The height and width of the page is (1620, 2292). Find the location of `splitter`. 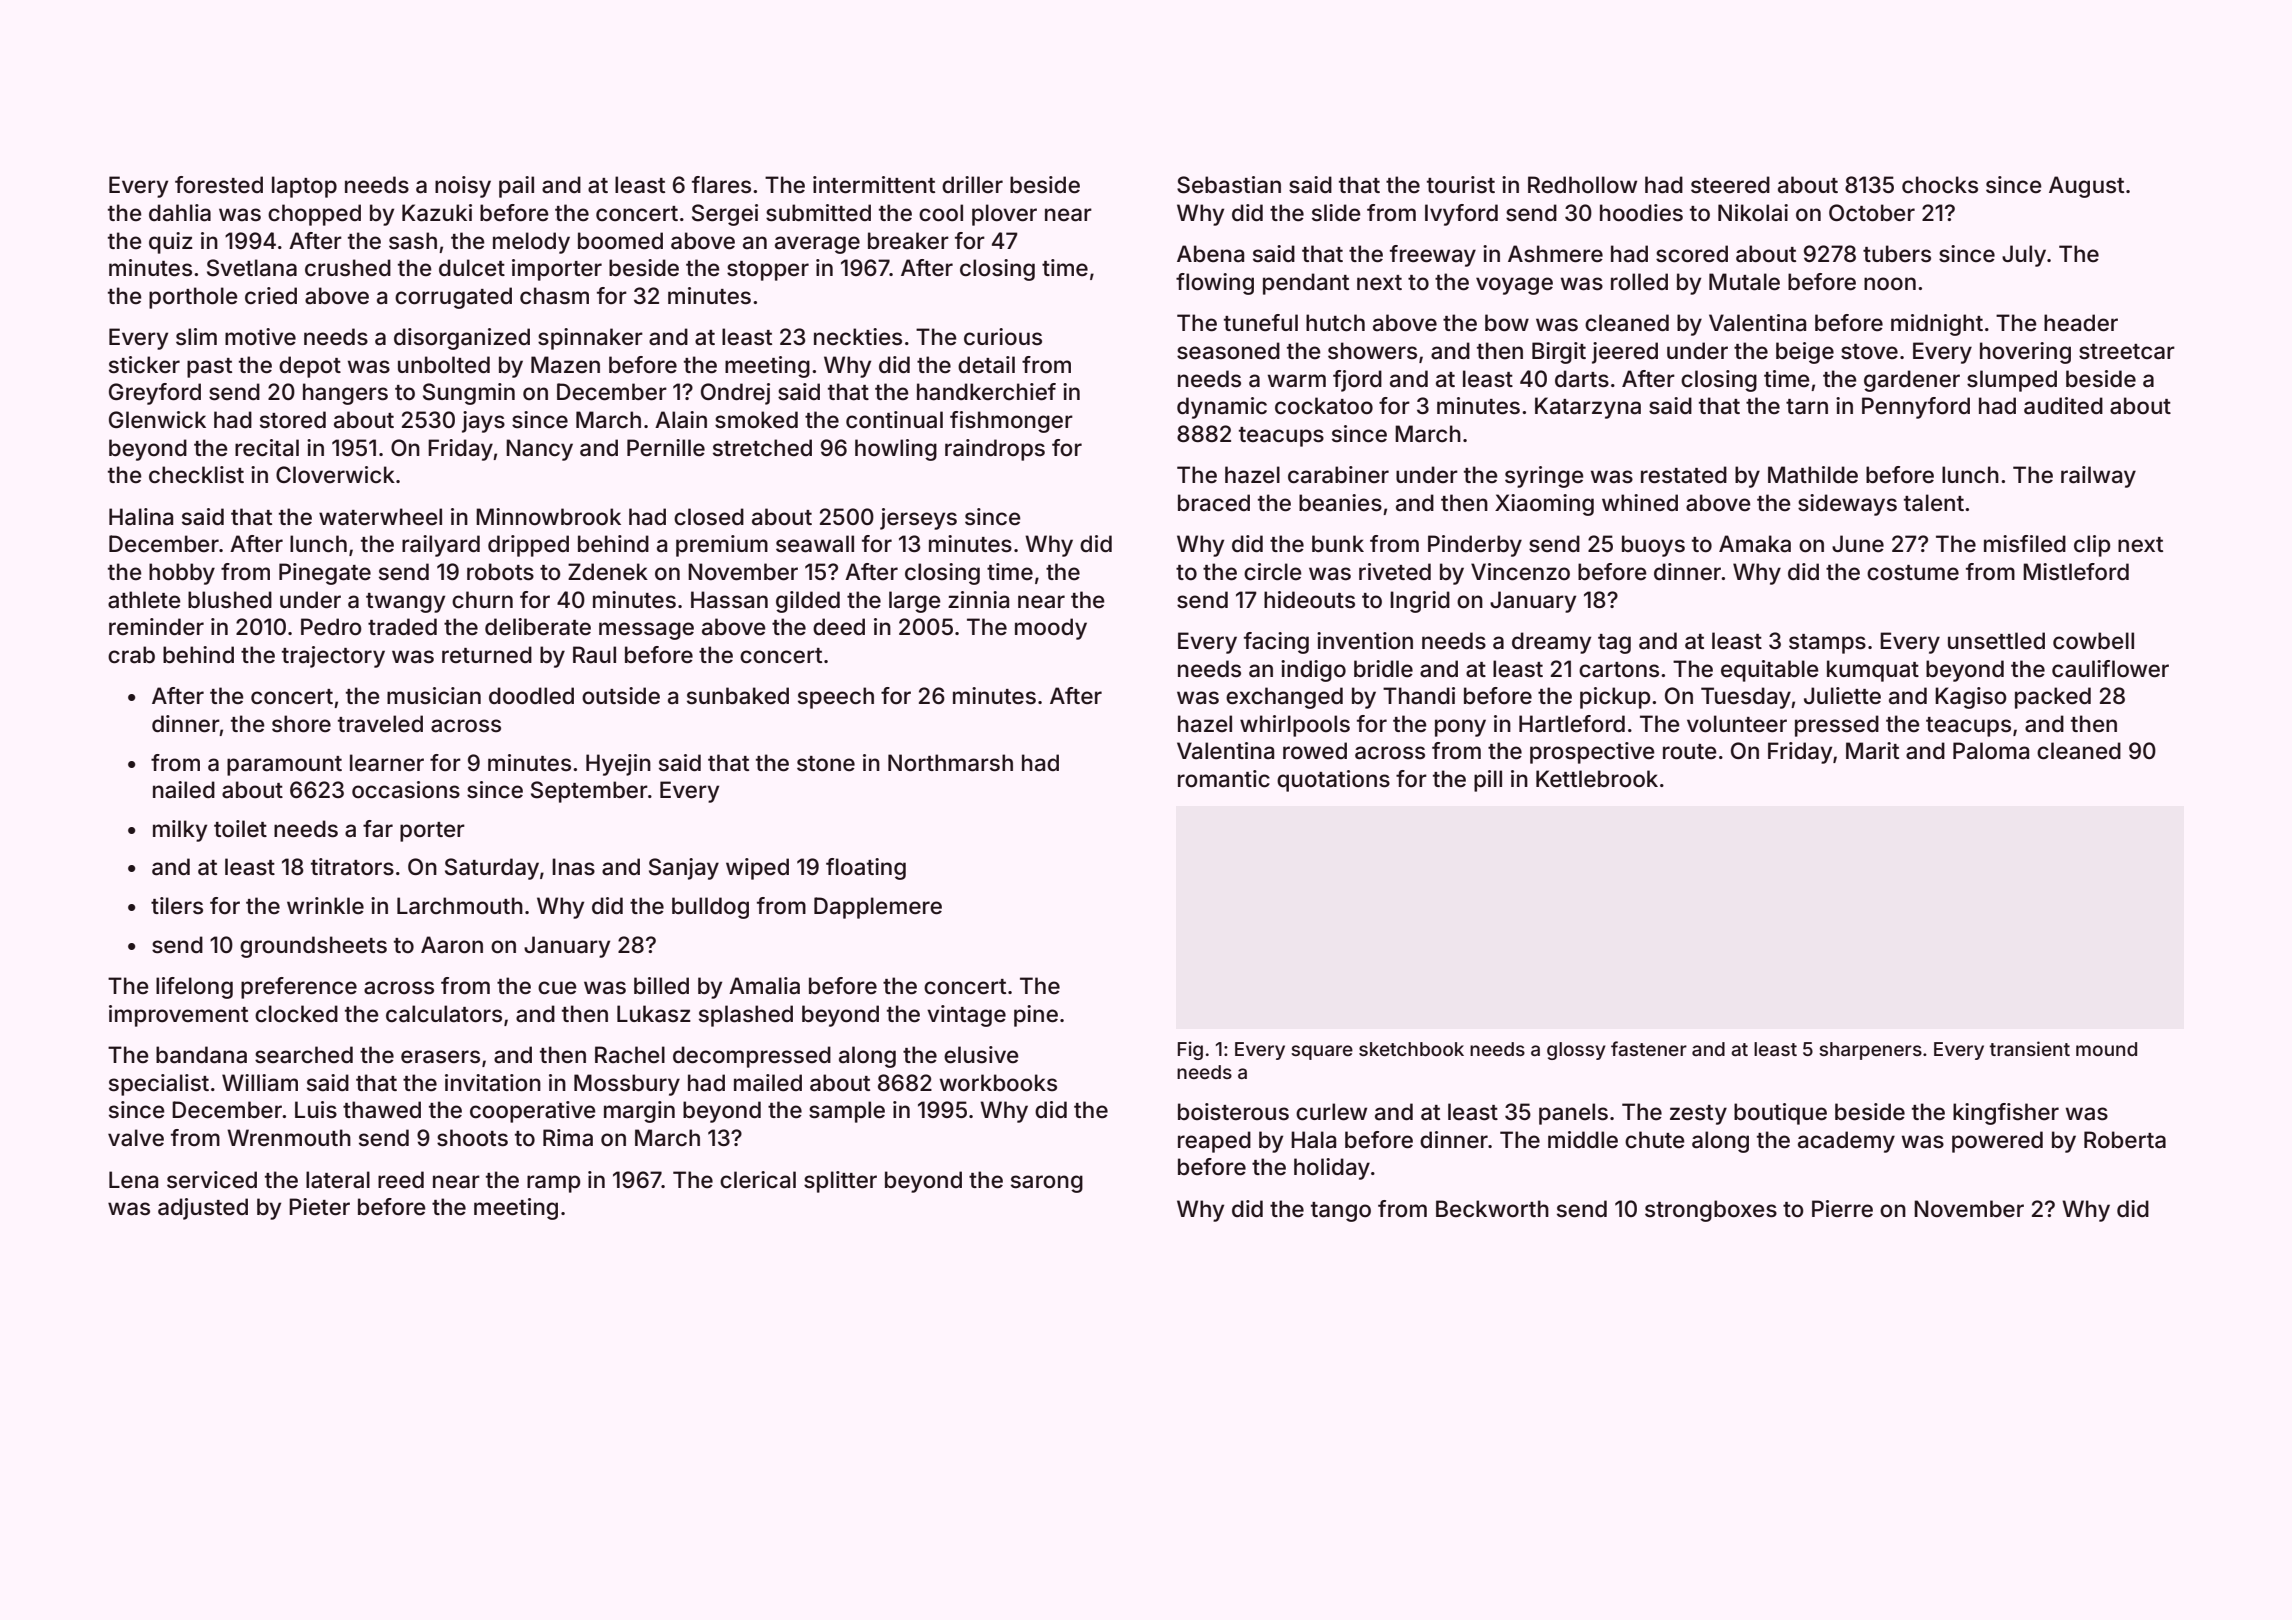

splitter is located at coordinates (840, 1182).
